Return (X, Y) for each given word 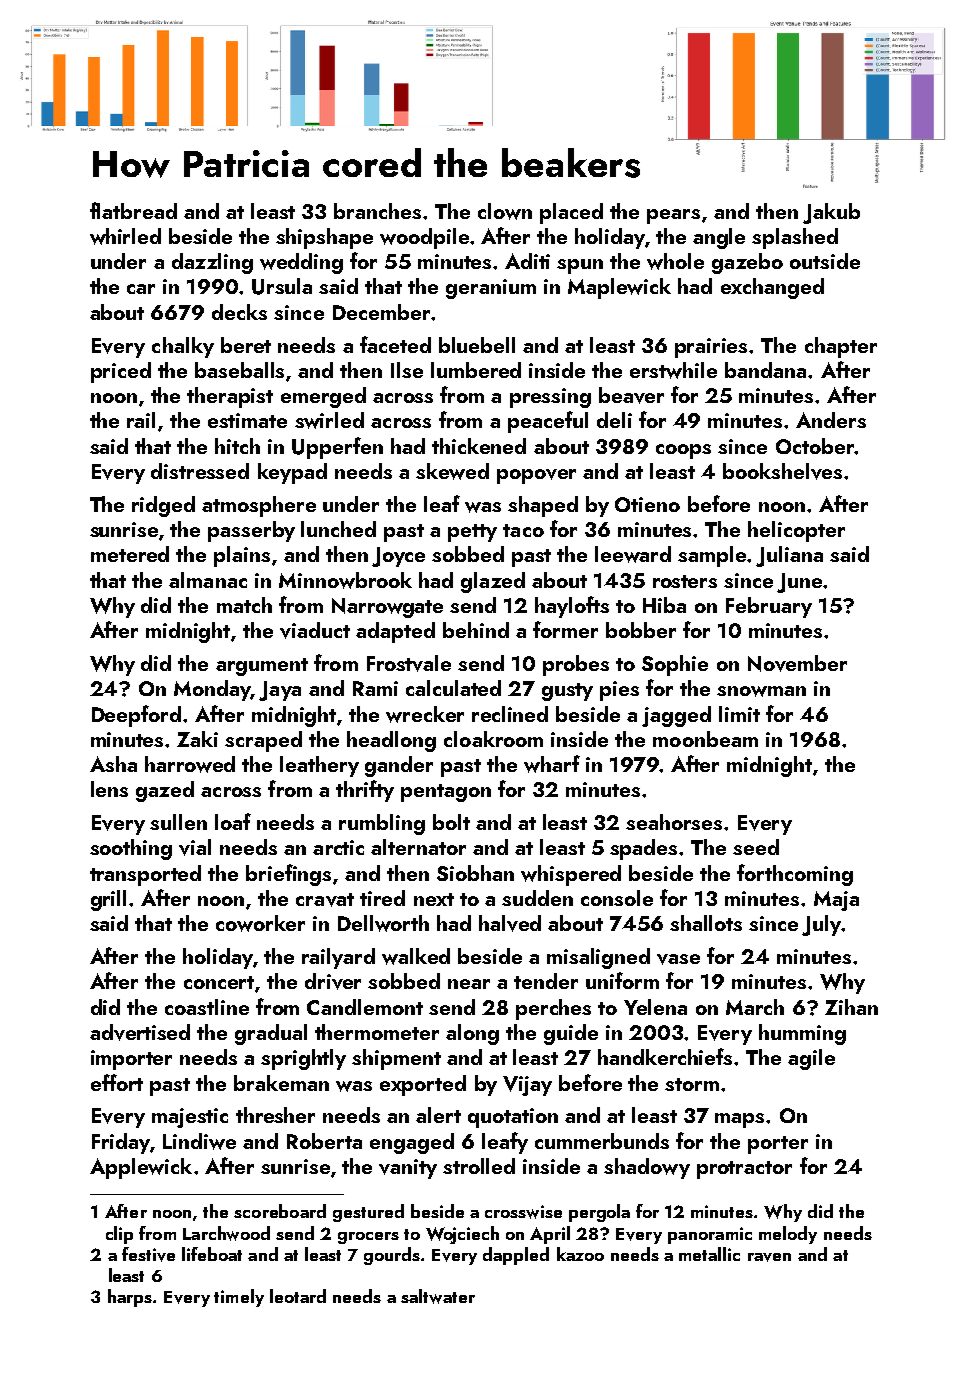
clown (505, 211)
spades (643, 849)
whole (675, 261)
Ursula (282, 286)
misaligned (598, 958)
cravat (325, 900)
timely (239, 1298)
